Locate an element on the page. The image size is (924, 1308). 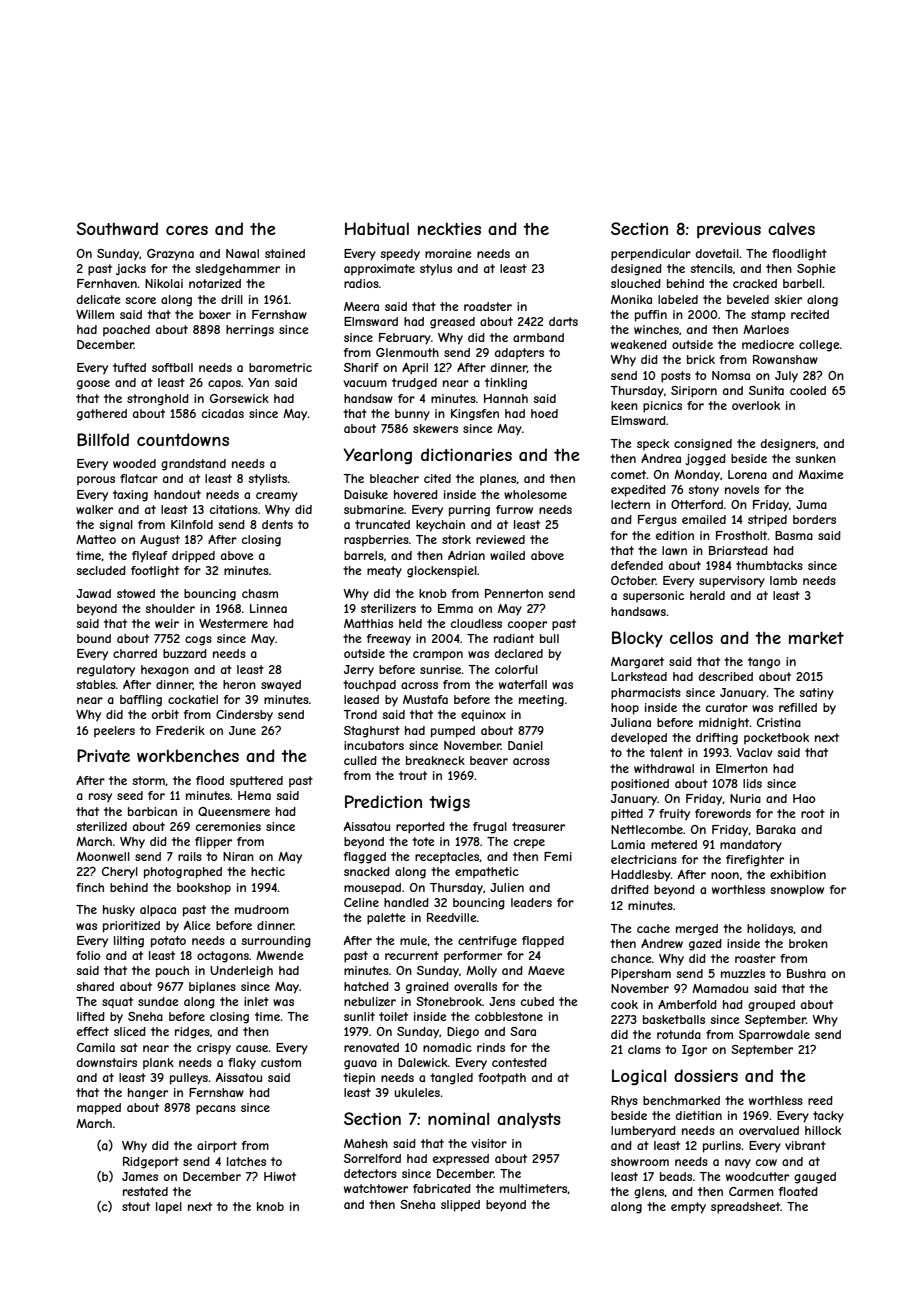
hanger is located at coordinates (148, 1094).
